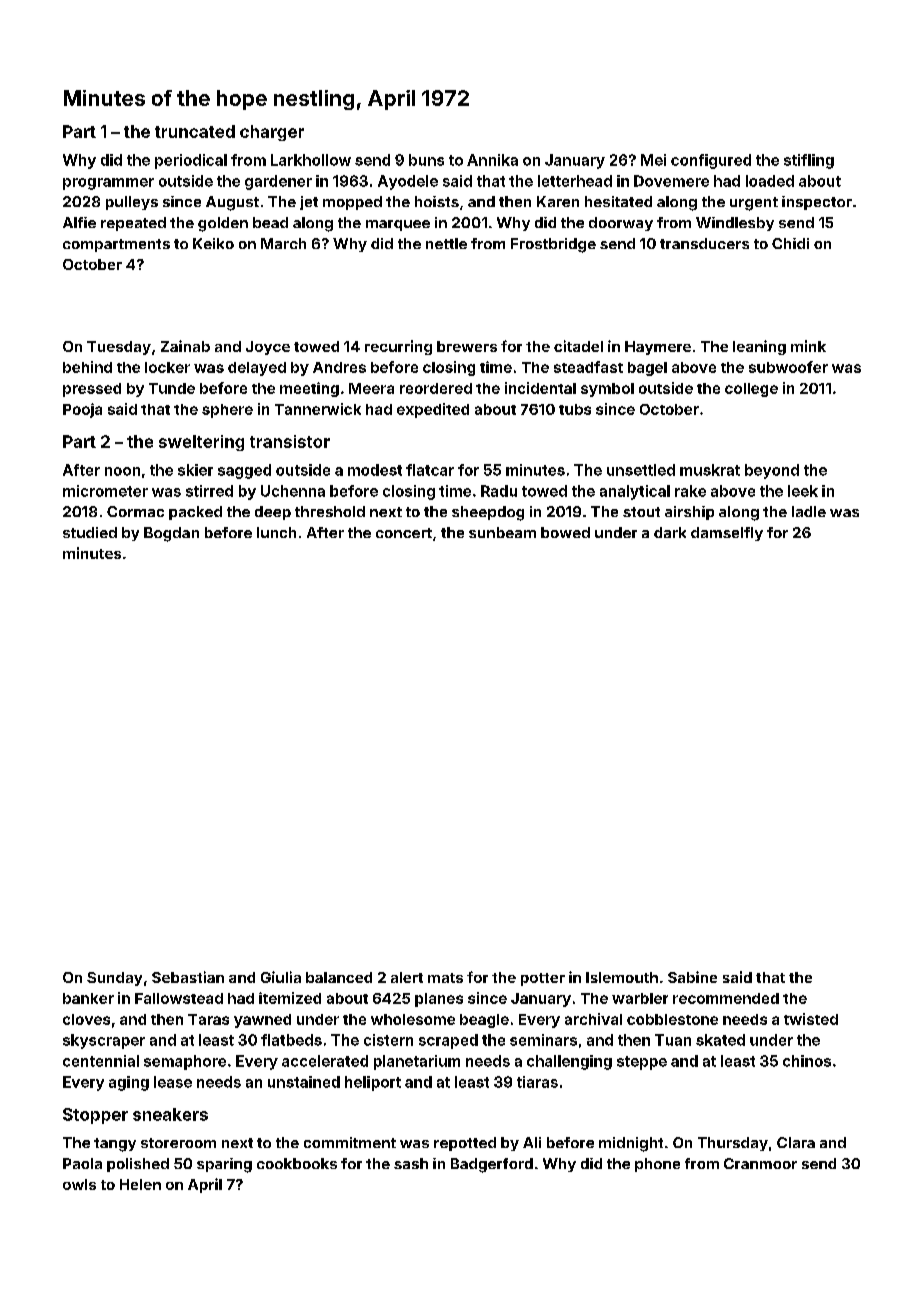 The height and width of the screenshot is (1308, 924). What do you see at coordinates (622, 977) in the screenshot?
I see `Islemouth` at bounding box center [622, 977].
